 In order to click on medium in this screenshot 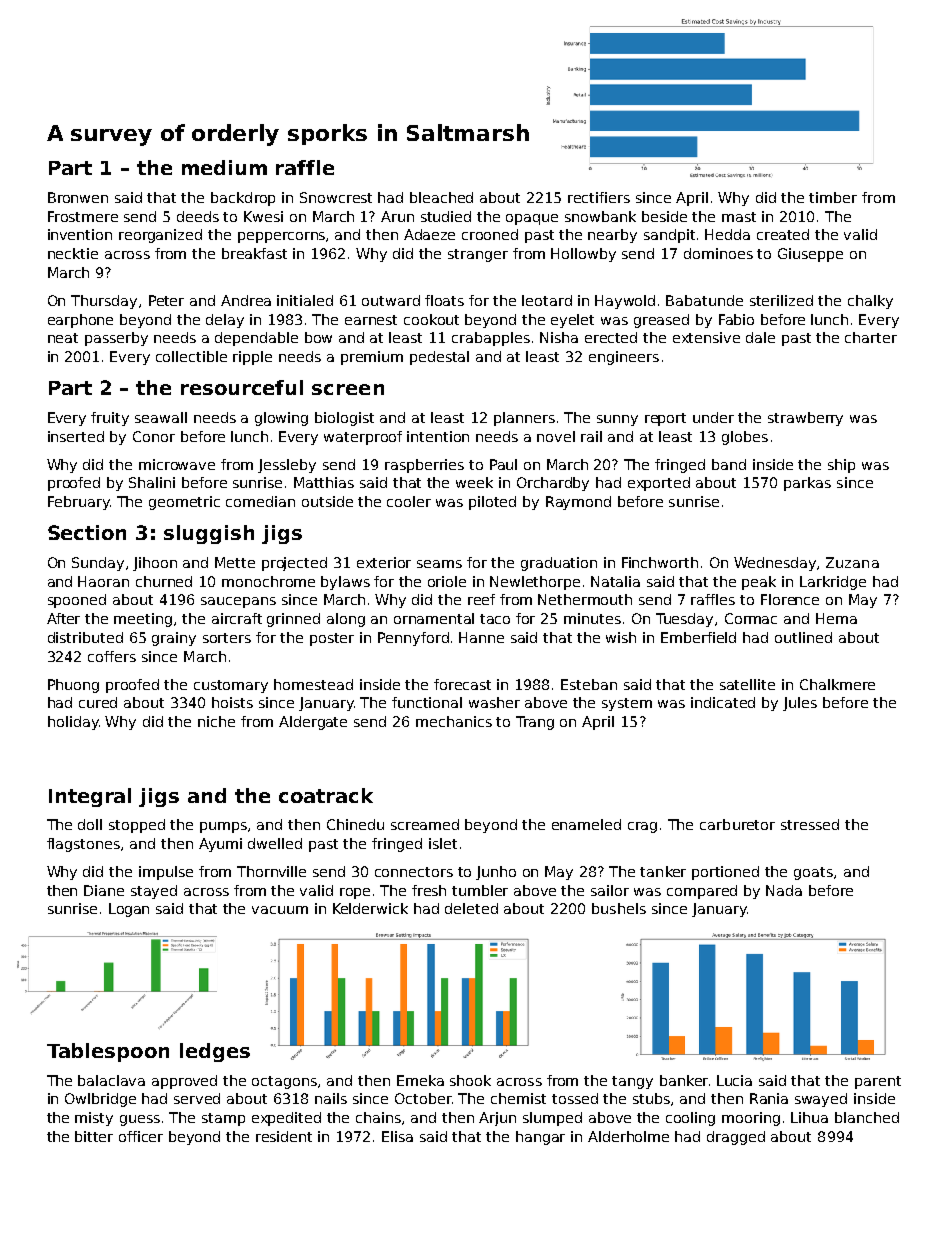, I will do `click(224, 167)`.
